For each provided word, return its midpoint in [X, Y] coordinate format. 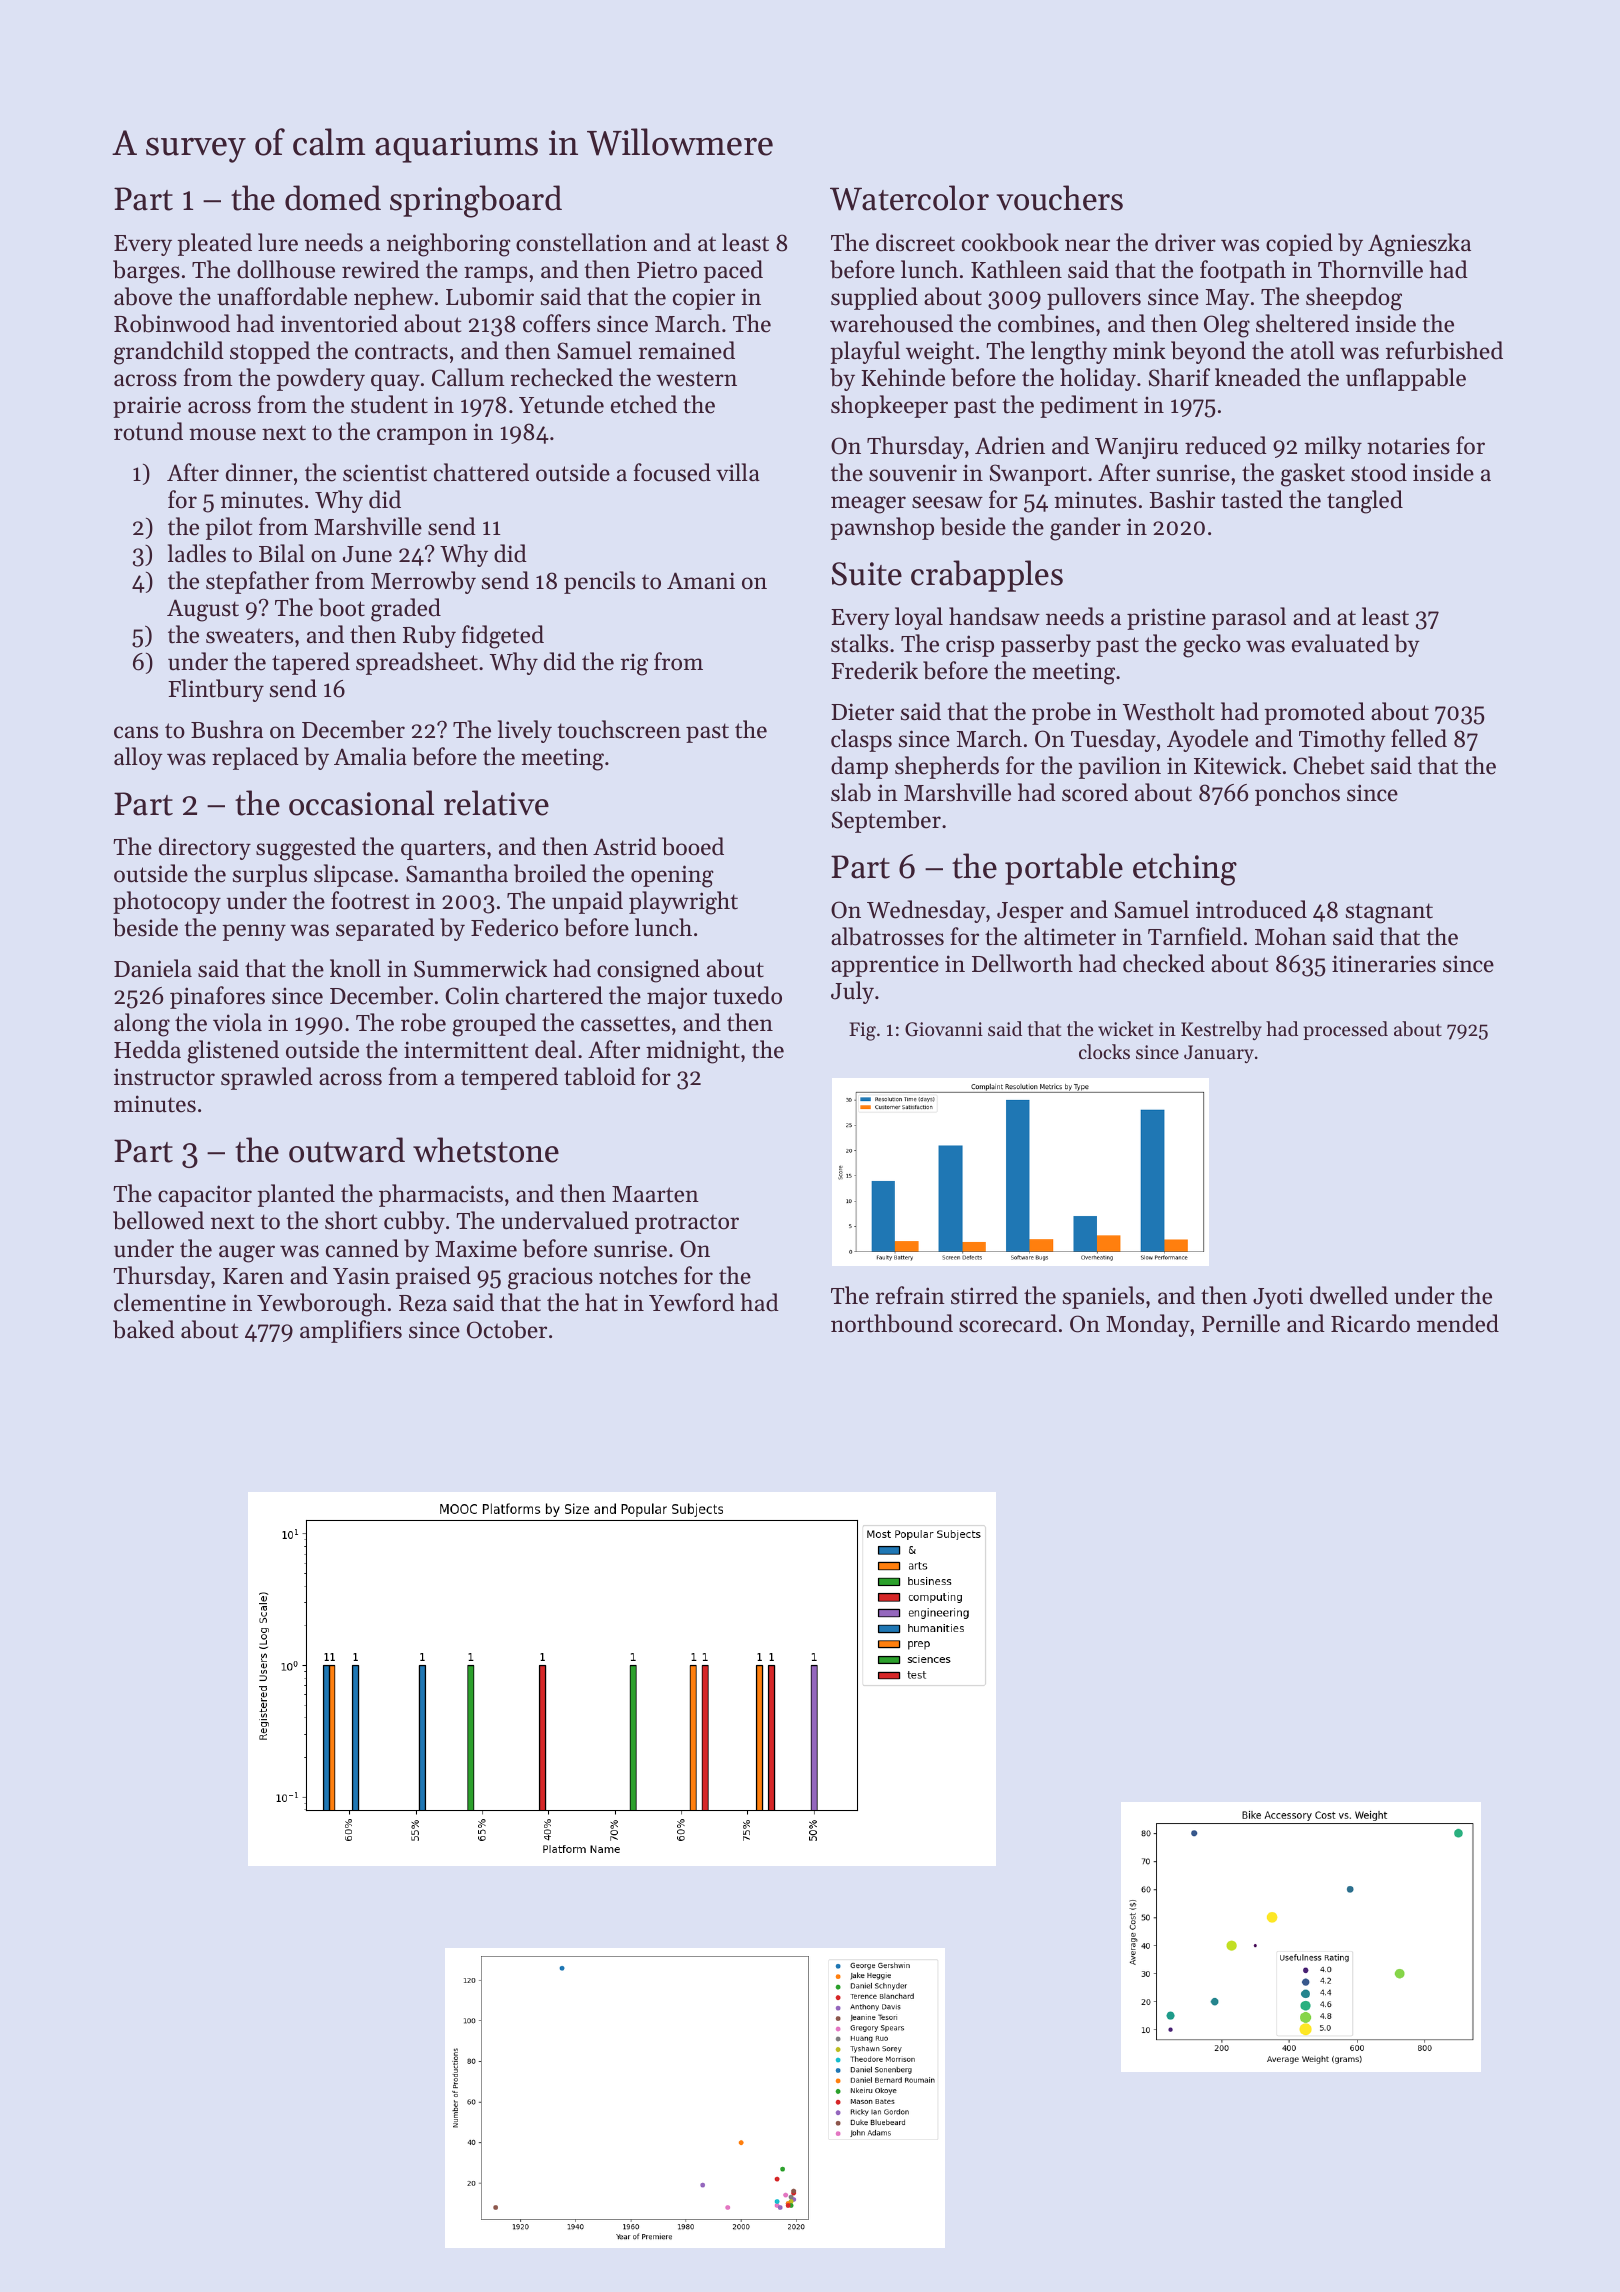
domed [333, 198]
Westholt [1169, 711]
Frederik [874, 670]
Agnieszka [1419, 245]
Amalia [370, 756]
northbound [892, 1323]
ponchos [1297, 794]
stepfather [257, 582]
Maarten [655, 1194]
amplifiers [351, 1331]
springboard [476, 201]
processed [1345, 1030]
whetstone [486, 1150]
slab [851, 792]
